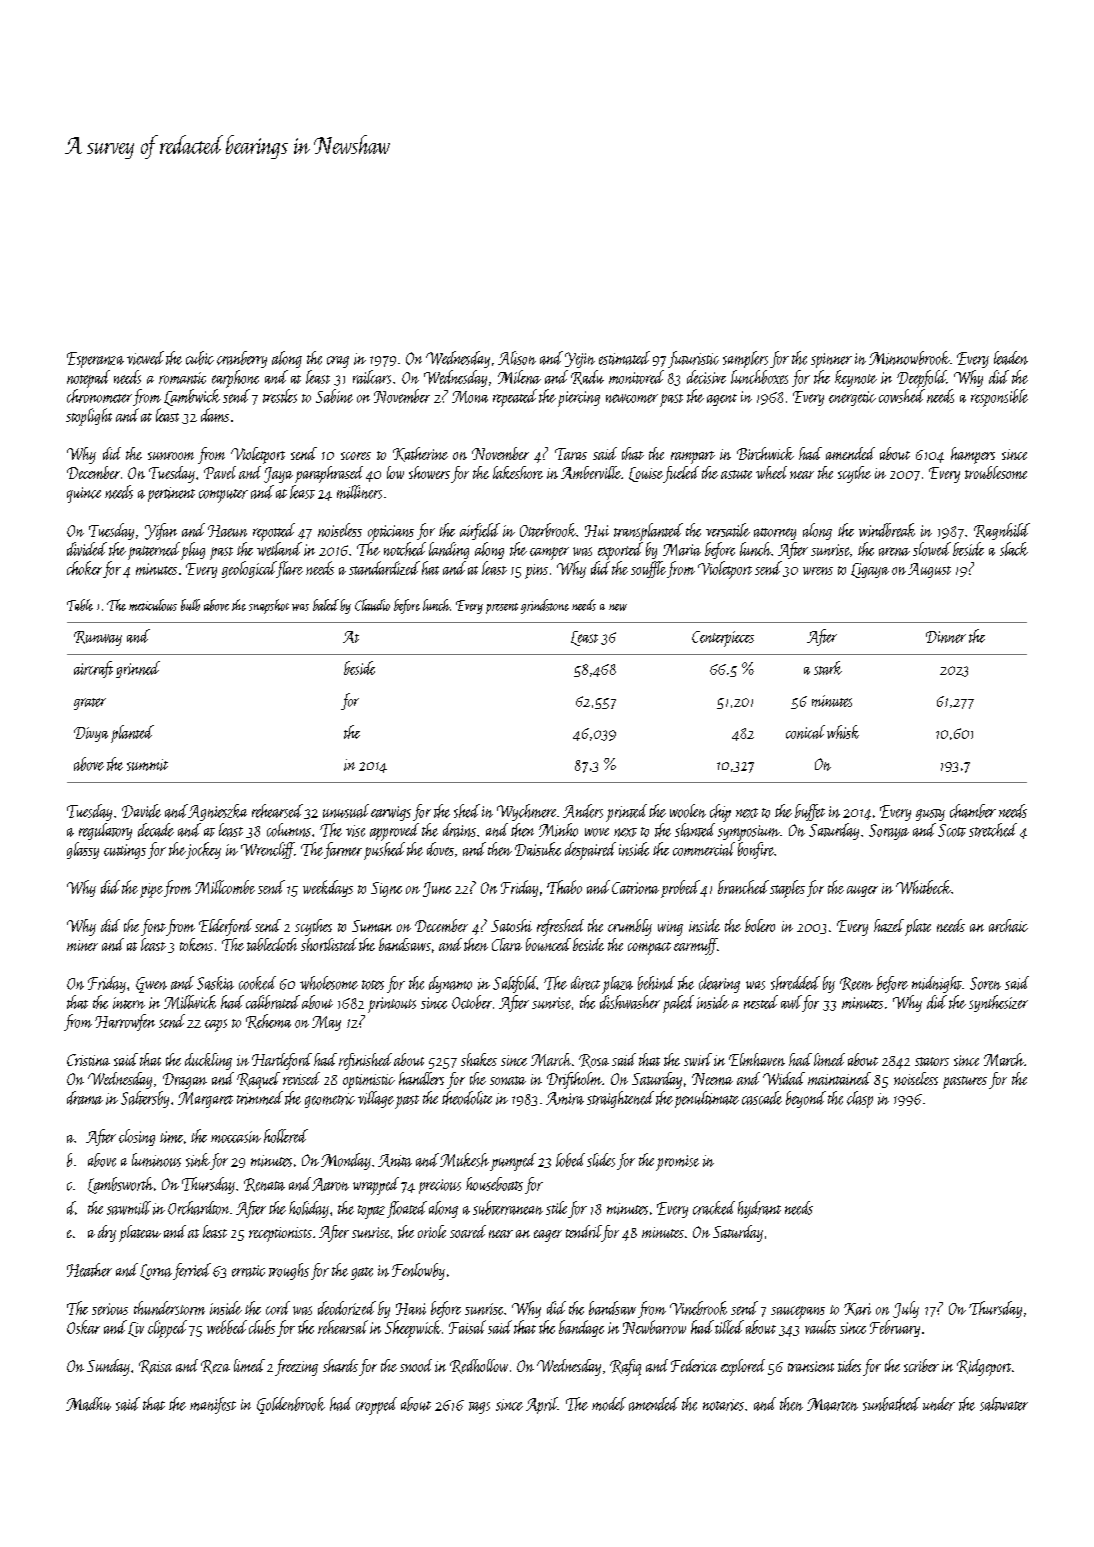  Describe the element at coordinates (526, 812) in the screenshot. I see `Wychmere` at that location.
